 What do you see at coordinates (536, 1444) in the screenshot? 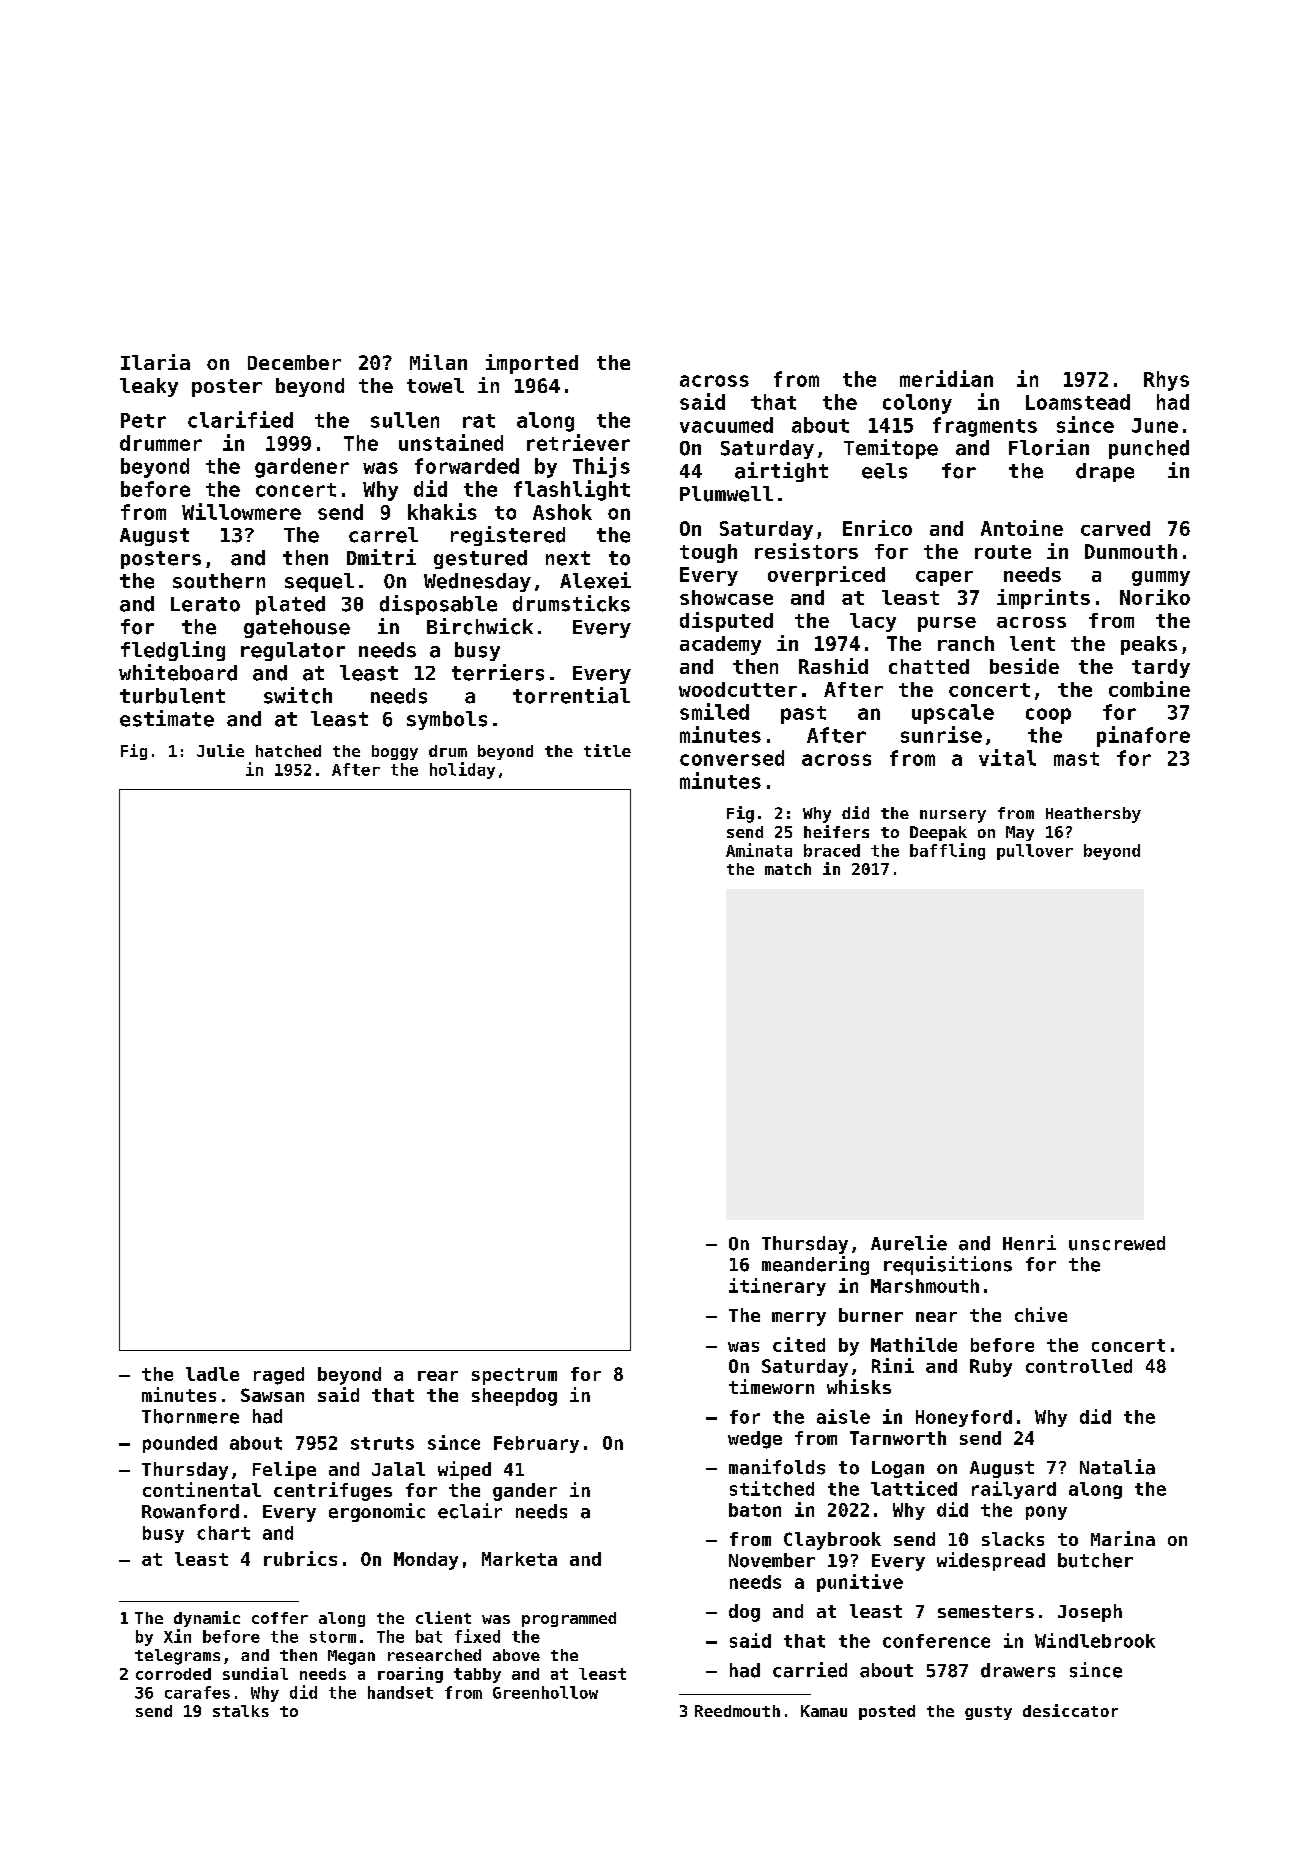
I see `February` at bounding box center [536, 1444].
